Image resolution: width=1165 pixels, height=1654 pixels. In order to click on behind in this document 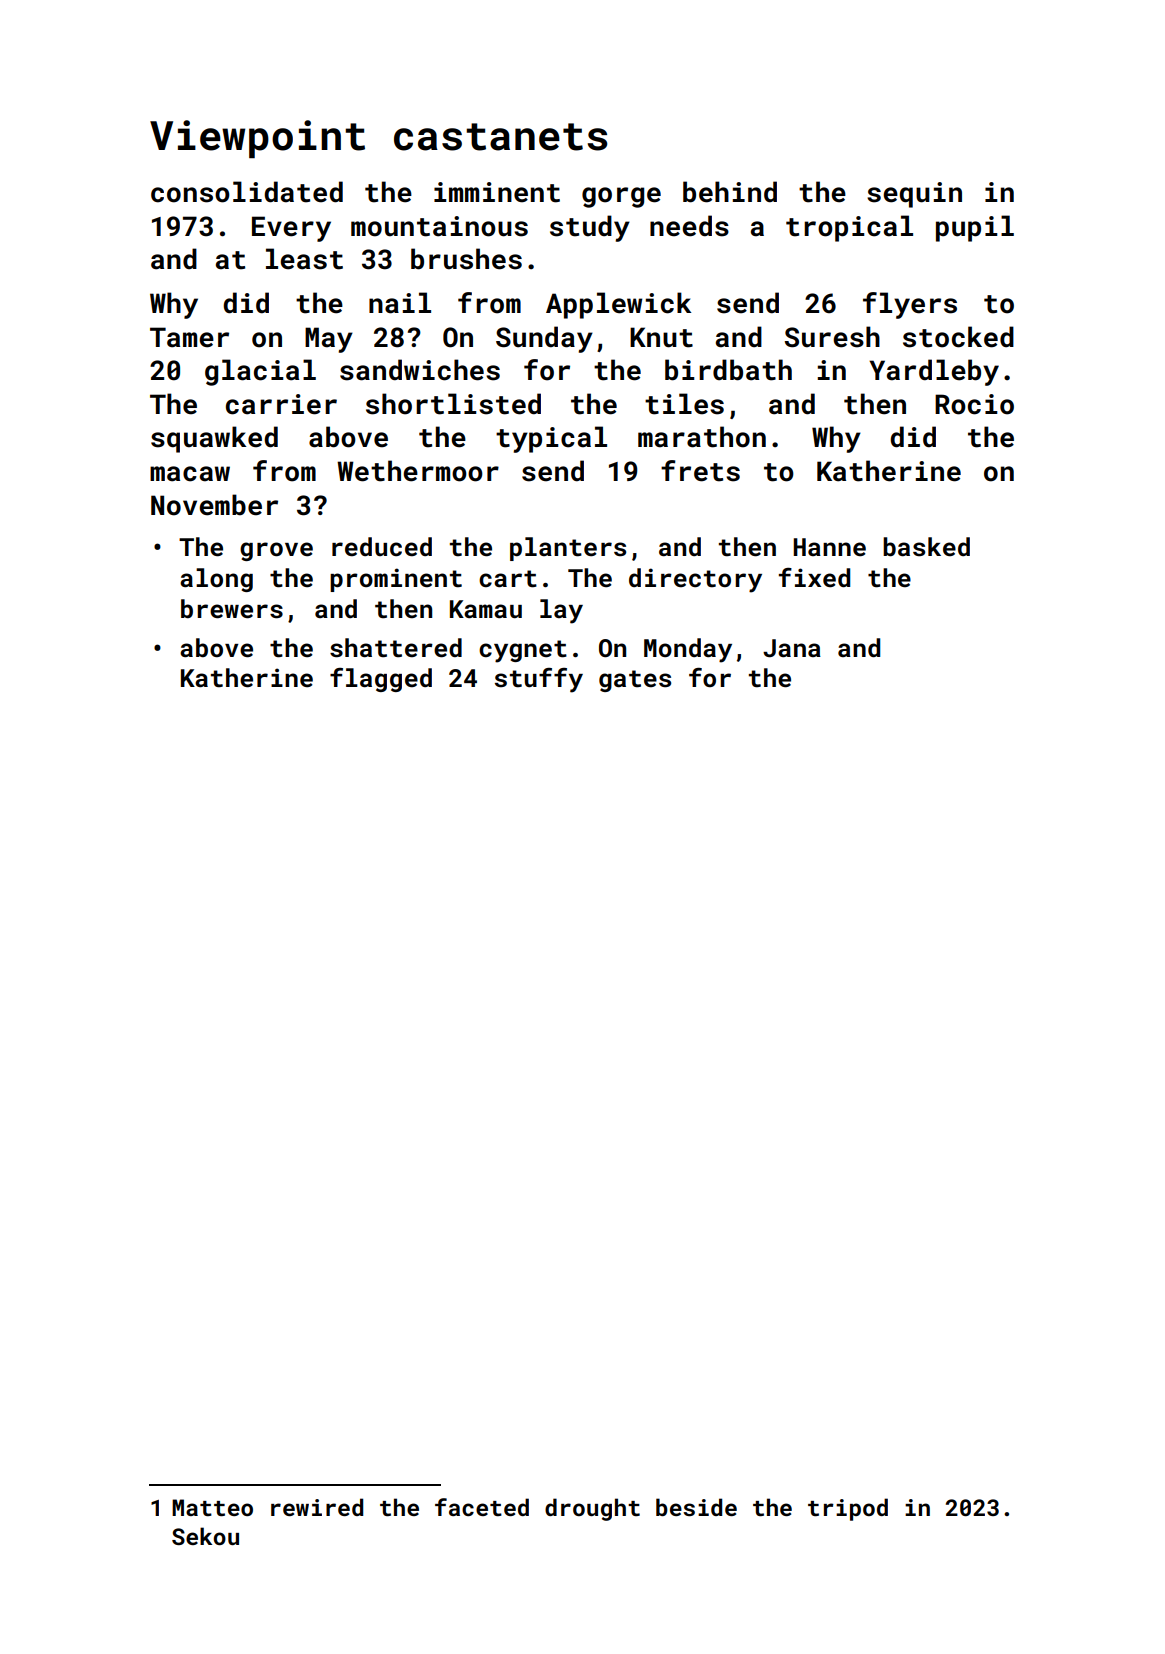, I will do `click(730, 192)`.
